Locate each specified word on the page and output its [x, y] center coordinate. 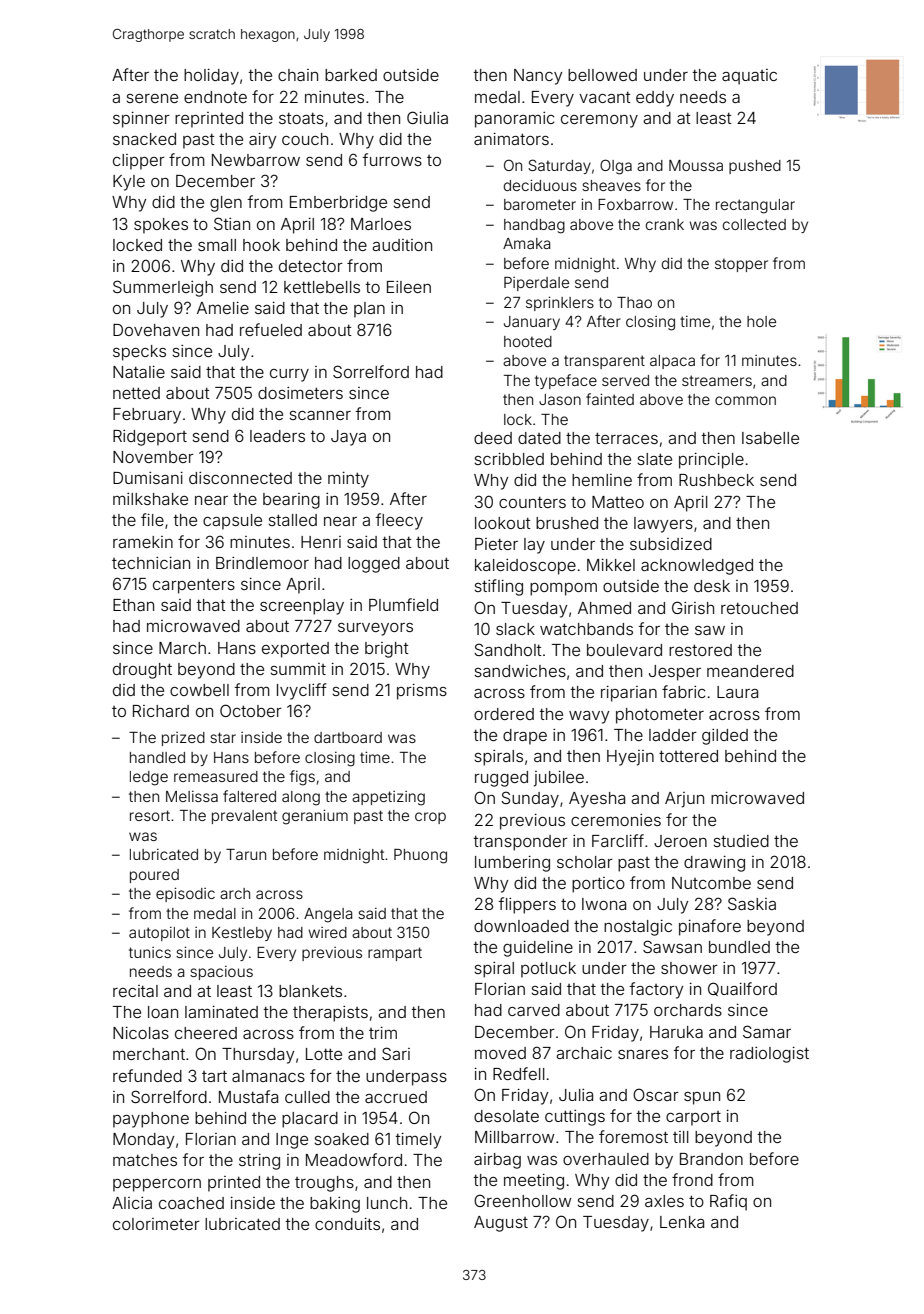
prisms [422, 692]
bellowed [602, 75]
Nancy [538, 77]
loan [163, 1012]
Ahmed [604, 608]
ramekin [143, 542]
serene [152, 98]
